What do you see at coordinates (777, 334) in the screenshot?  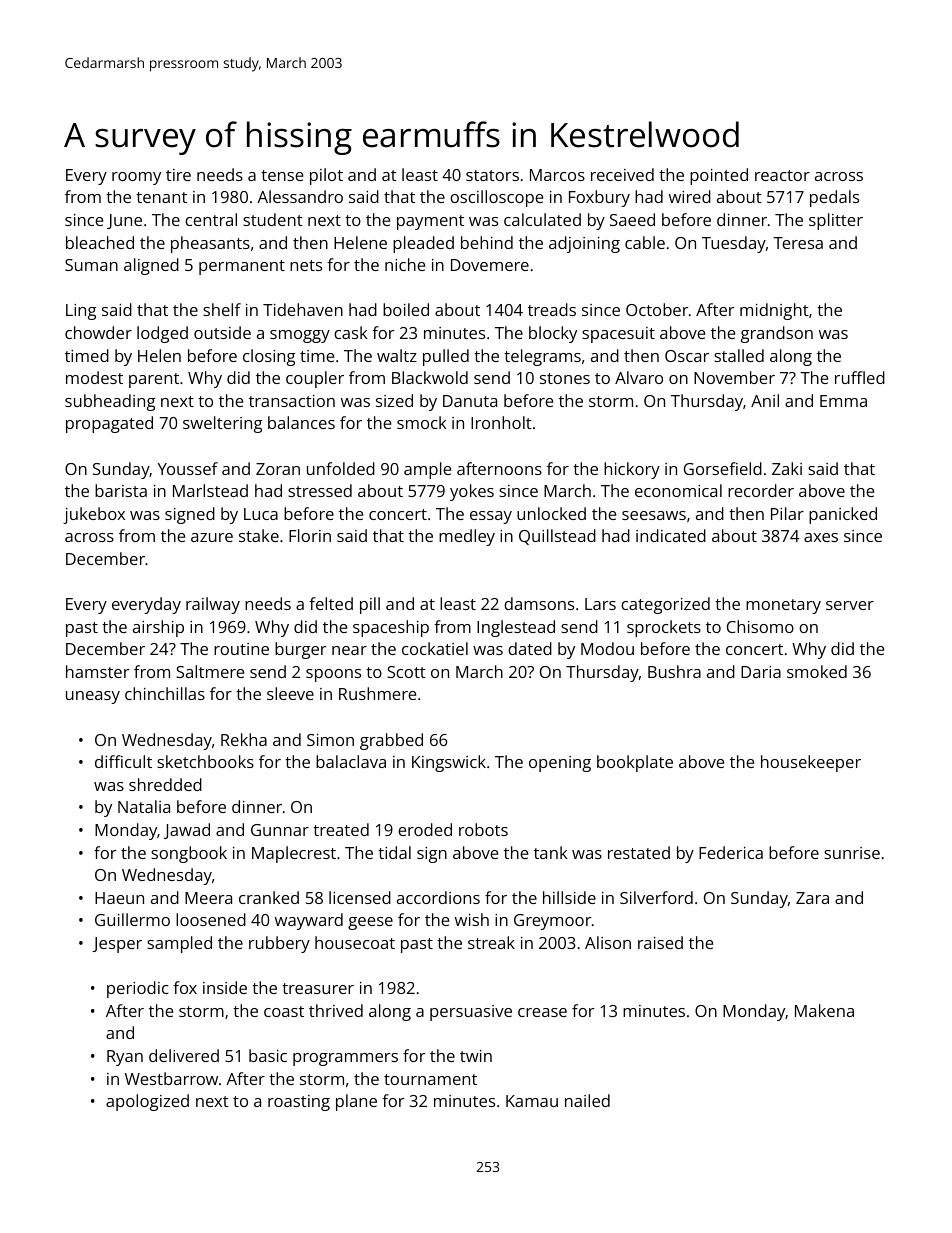 I see `grandson` at bounding box center [777, 334].
